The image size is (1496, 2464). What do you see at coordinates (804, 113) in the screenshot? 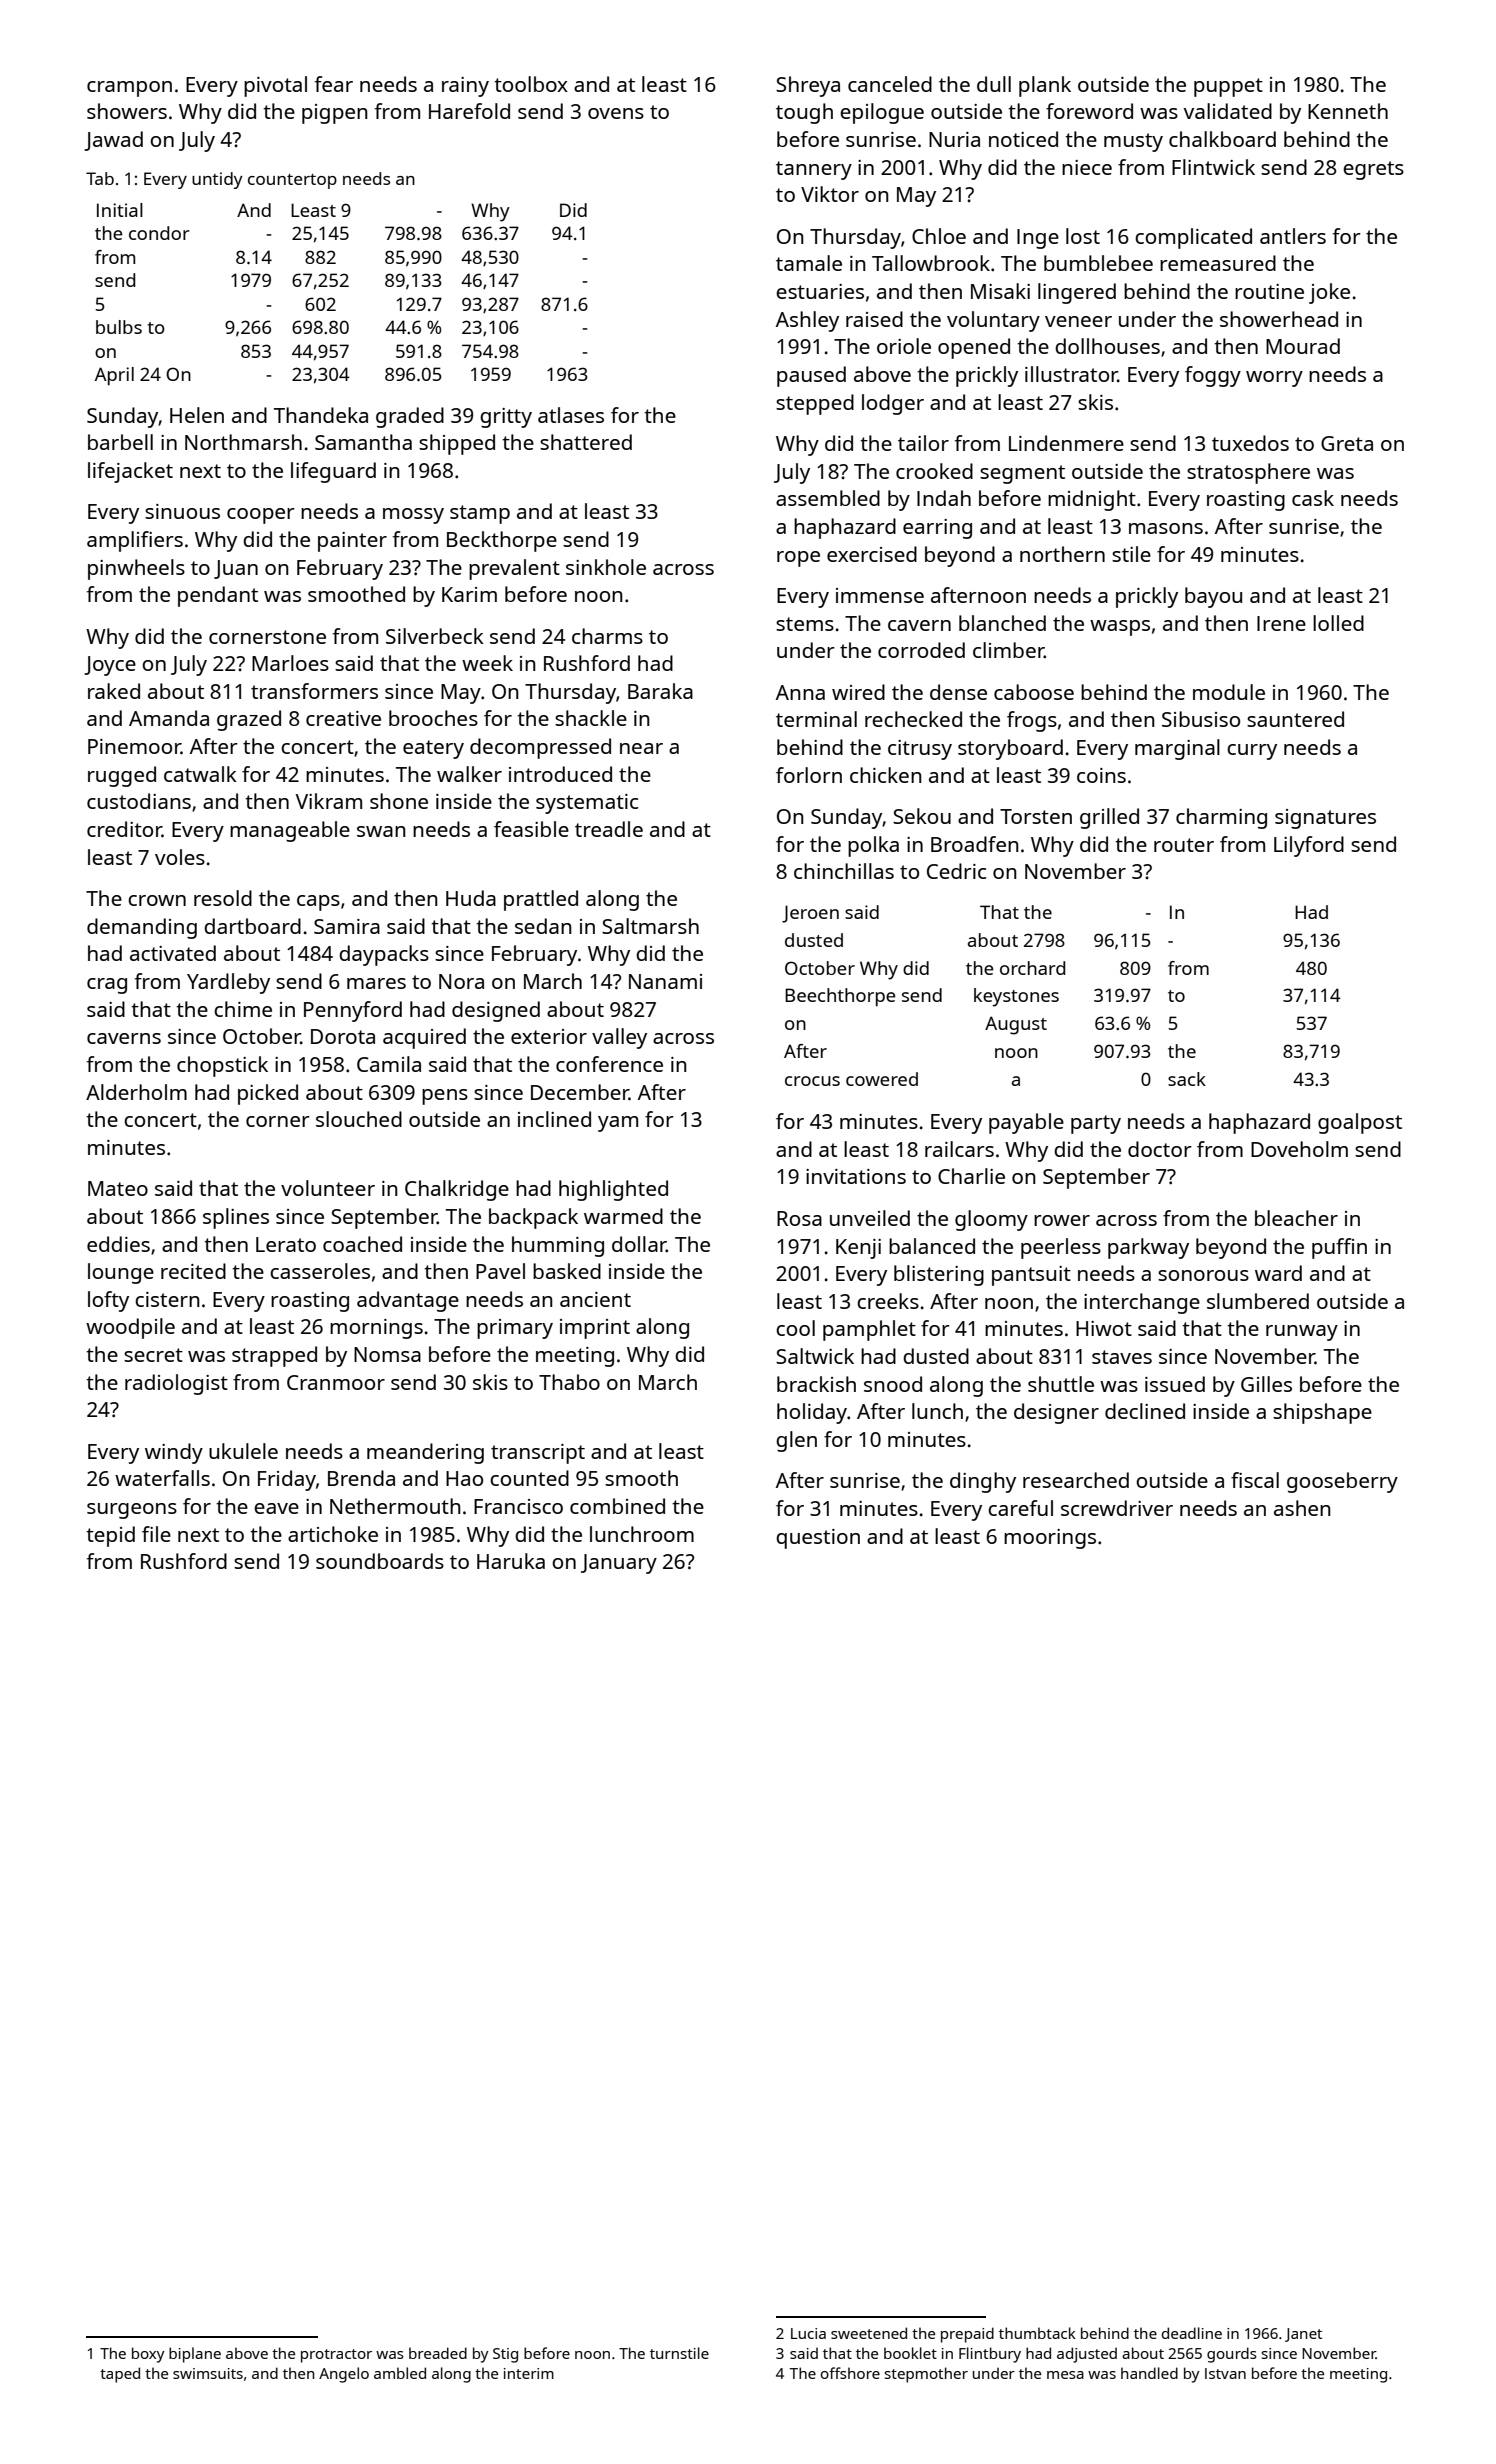
I see `tough` at bounding box center [804, 113].
